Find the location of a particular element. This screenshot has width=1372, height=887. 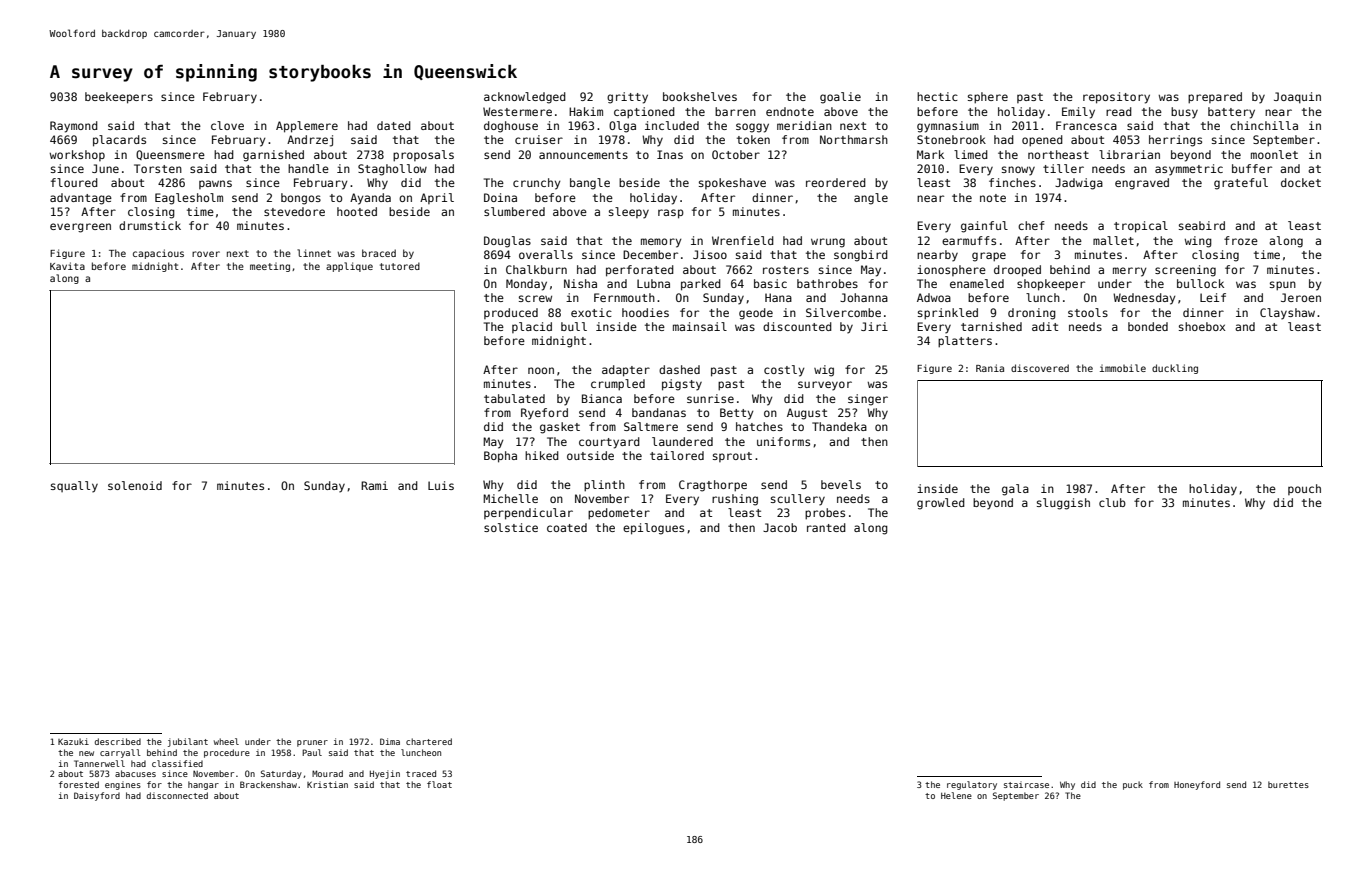

acknowledged is located at coordinates (525, 98).
